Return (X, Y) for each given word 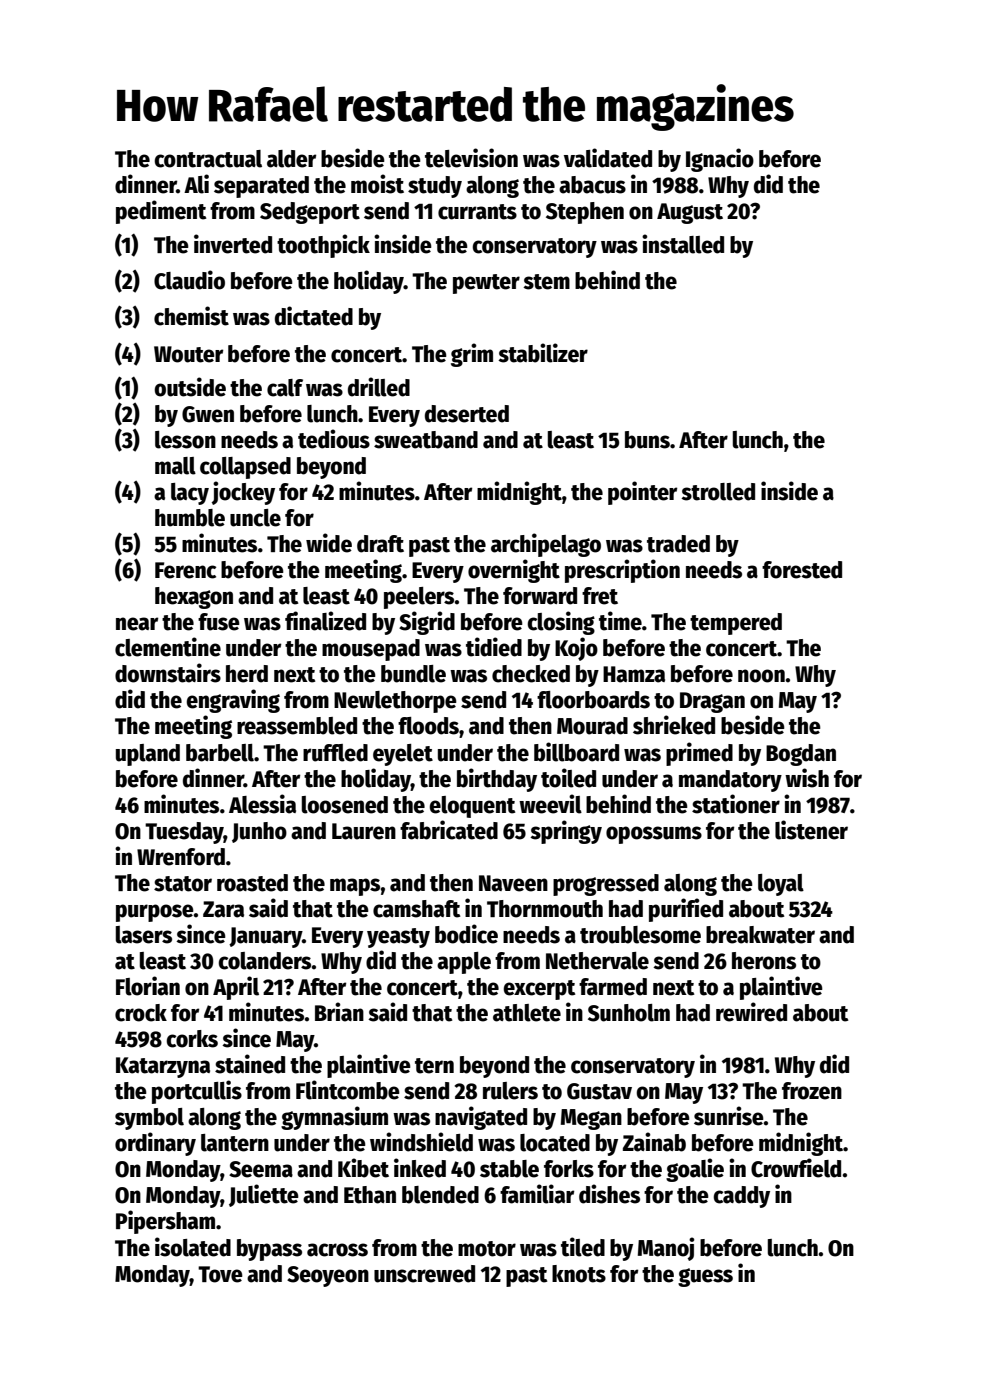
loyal (781, 885)
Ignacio (720, 160)
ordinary (155, 1144)
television (471, 158)
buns (647, 440)
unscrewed (424, 1274)
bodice (466, 934)
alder (291, 159)
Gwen (208, 414)
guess (705, 1277)
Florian (148, 986)
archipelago (546, 545)
